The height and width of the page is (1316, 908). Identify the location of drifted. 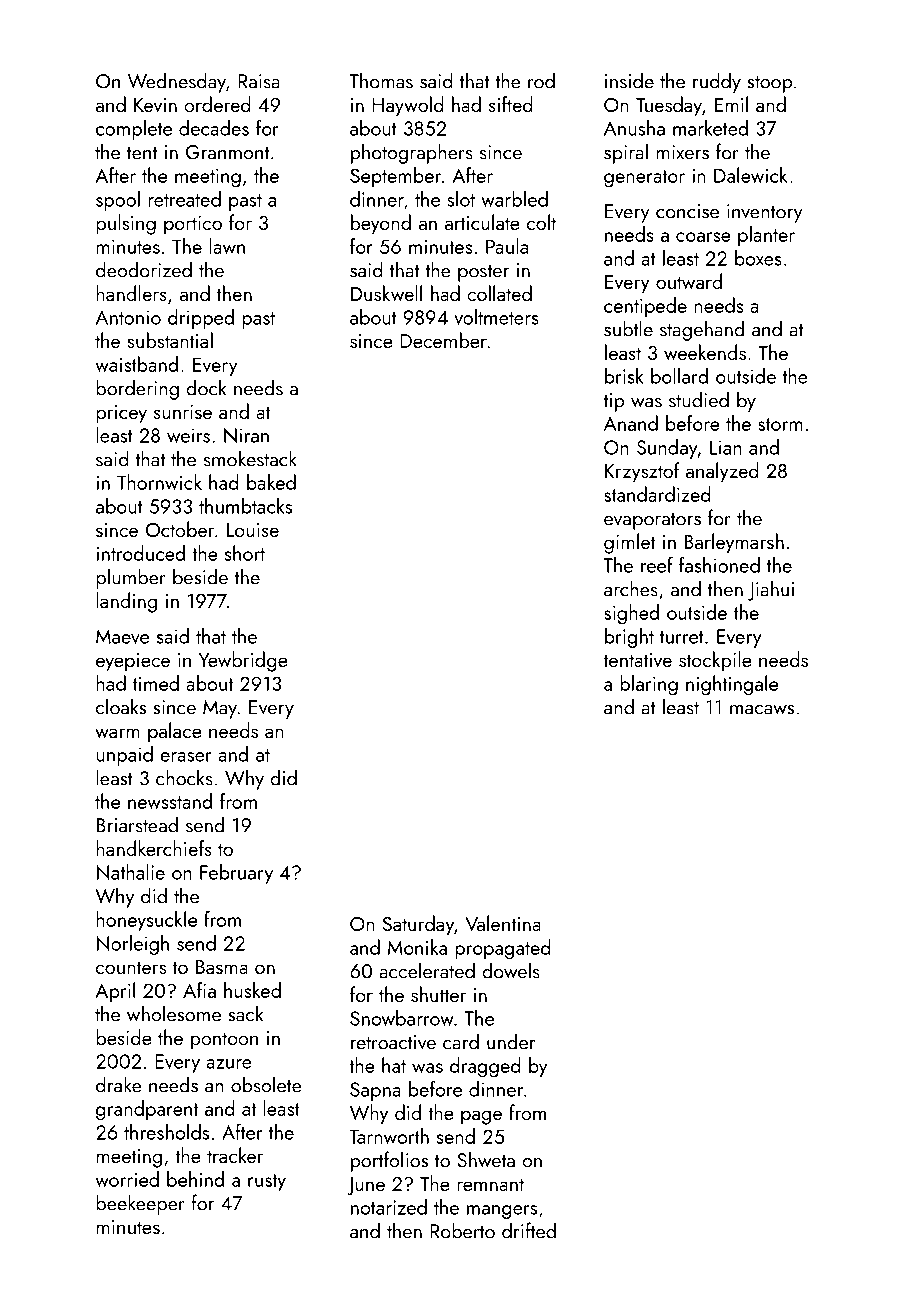
(529, 1230).
